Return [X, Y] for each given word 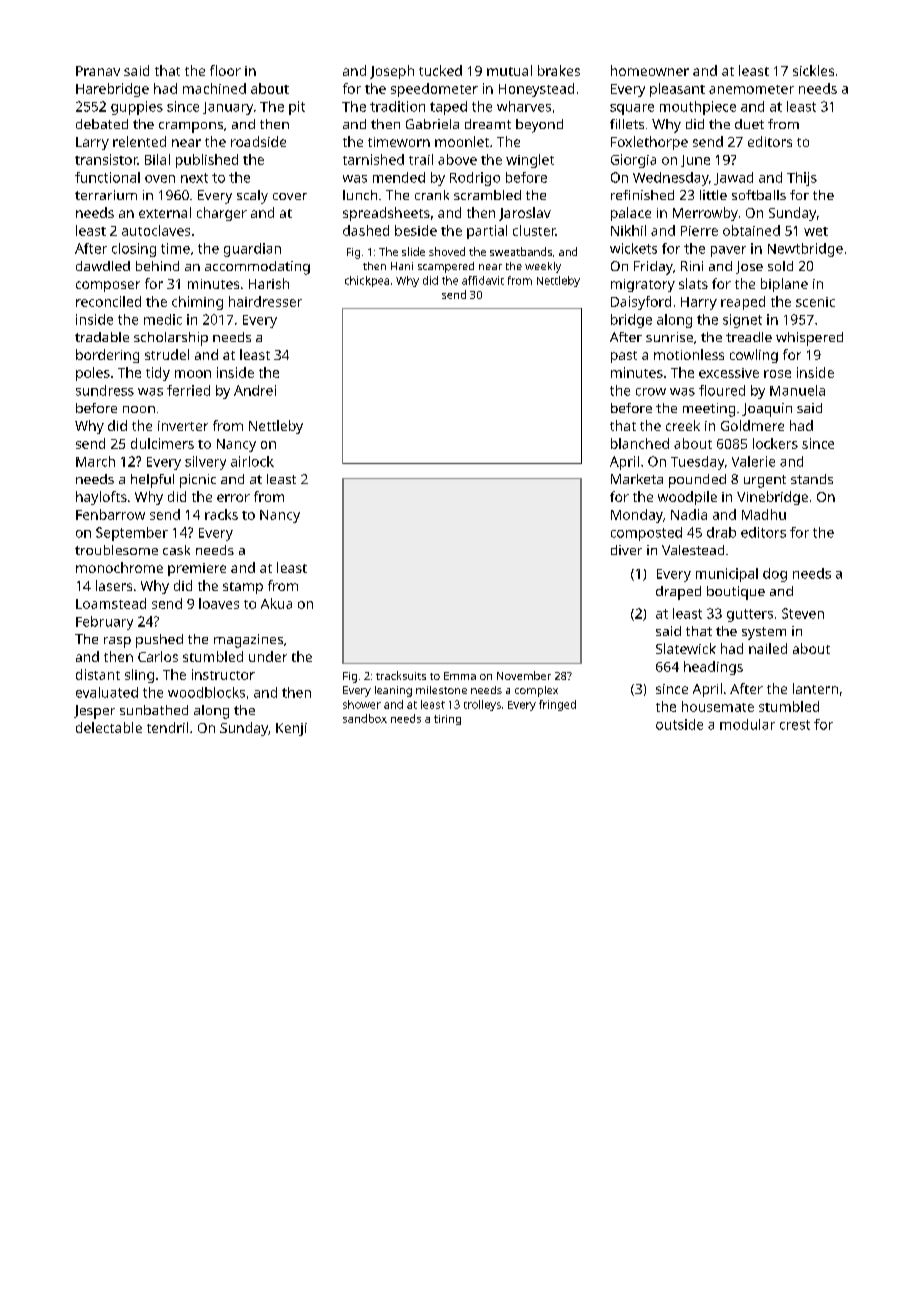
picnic [198, 481]
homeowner [650, 70]
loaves [219, 603]
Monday [637, 516]
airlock [252, 461]
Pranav [98, 71]
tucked [440, 70]
